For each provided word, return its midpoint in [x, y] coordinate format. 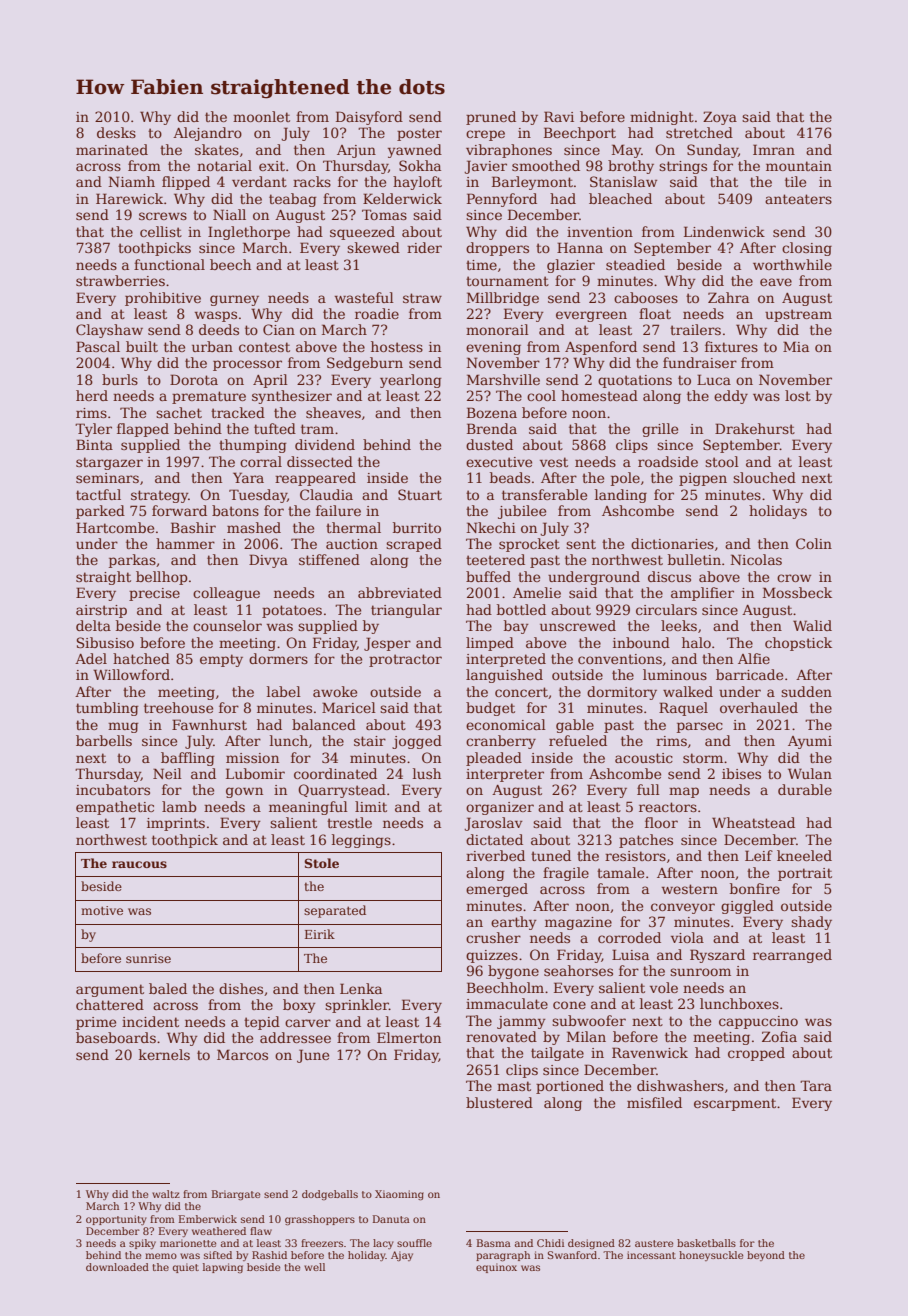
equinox [496, 1268]
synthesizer [292, 397]
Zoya [720, 118]
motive [102, 910]
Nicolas [756, 559]
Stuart [420, 494]
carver [308, 1023]
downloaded [117, 1267]
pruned [491, 118]
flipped [186, 183]
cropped [756, 1054]
